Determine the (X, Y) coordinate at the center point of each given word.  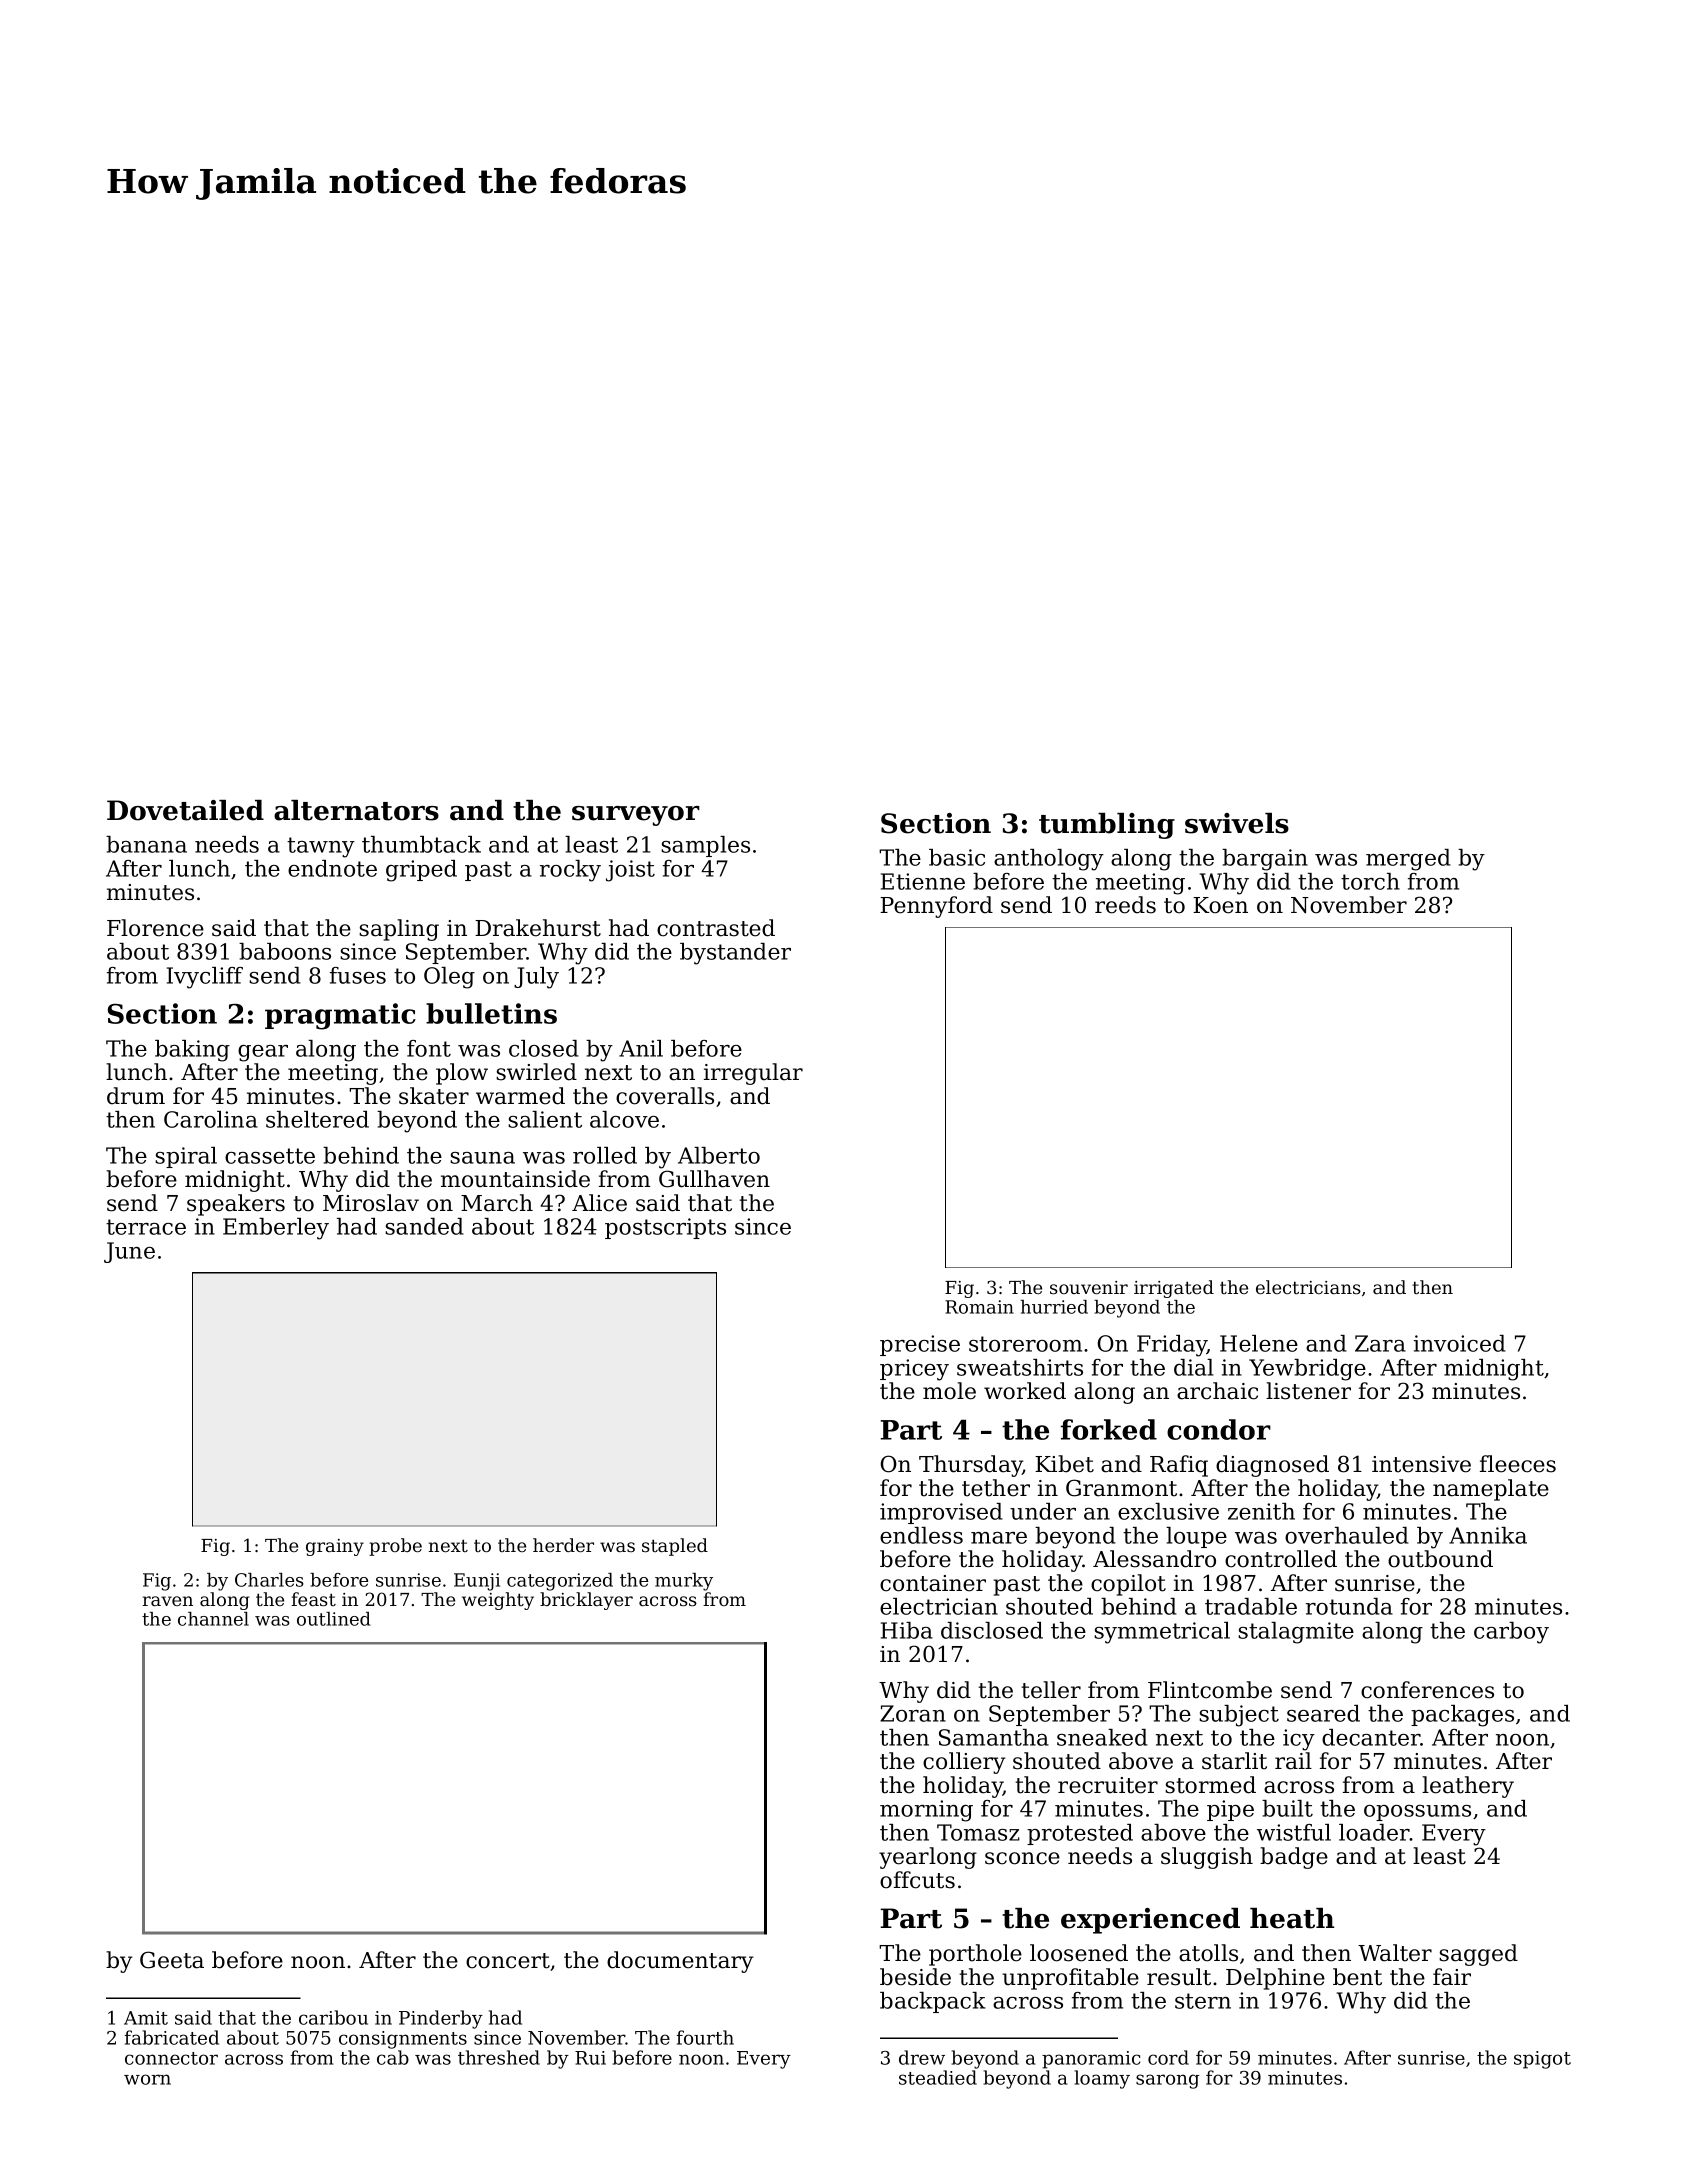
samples (705, 846)
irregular (753, 1074)
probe (395, 1547)
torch (1370, 881)
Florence (155, 928)
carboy (1511, 1633)
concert (508, 1961)
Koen (1220, 905)
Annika (1488, 1535)
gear (263, 1053)
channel (213, 1619)
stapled (675, 1547)
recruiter (1108, 1785)
